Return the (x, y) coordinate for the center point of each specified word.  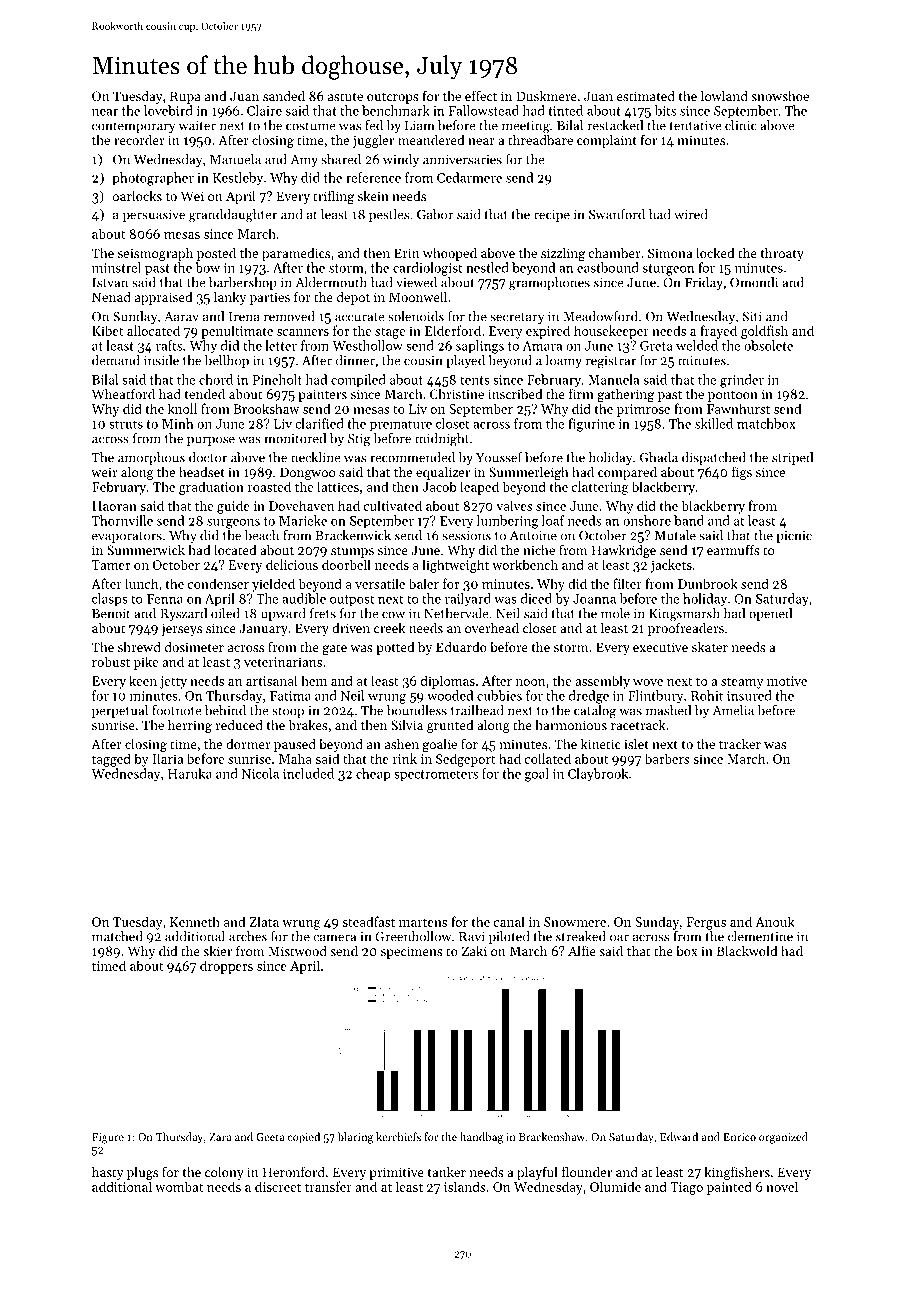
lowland (724, 96)
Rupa (185, 97)
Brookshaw (266, 408)
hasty (108, 1173)
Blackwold (747, 950)
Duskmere (546, 96)
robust (111, 661)
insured (749, 695)
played (465, 361)
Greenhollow (413, 936)
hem (314, 680)
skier (217, 951)
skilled (714, 423)
